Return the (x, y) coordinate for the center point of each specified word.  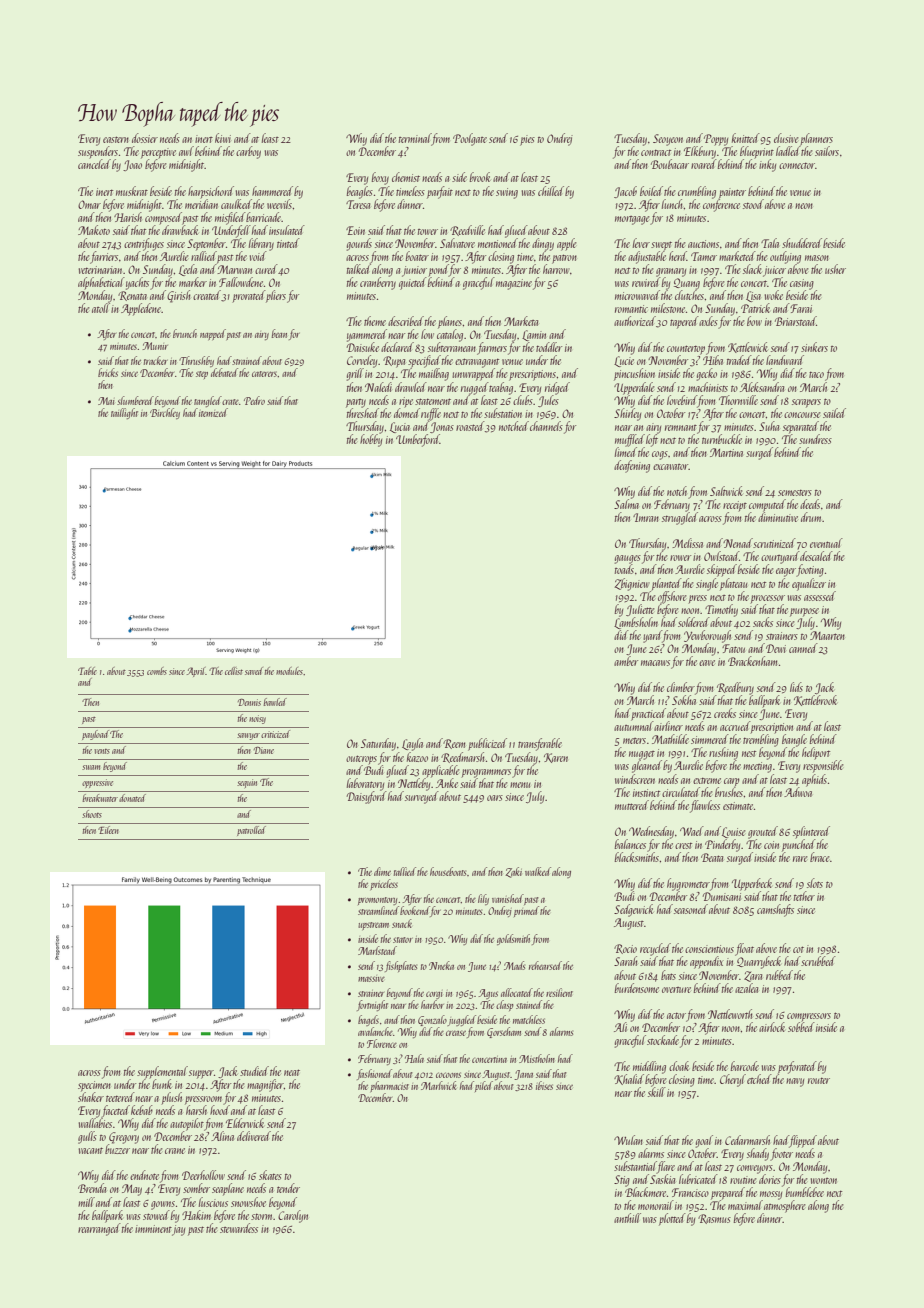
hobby (371, 440)
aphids (814, 780)
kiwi (223, 138)
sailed (834, 413)
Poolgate (470, 139)
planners (816, 140)
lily (483, 899)
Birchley (165, 413)
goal (704, 1141)
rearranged (99, 1229)
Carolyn (292, 1216)
